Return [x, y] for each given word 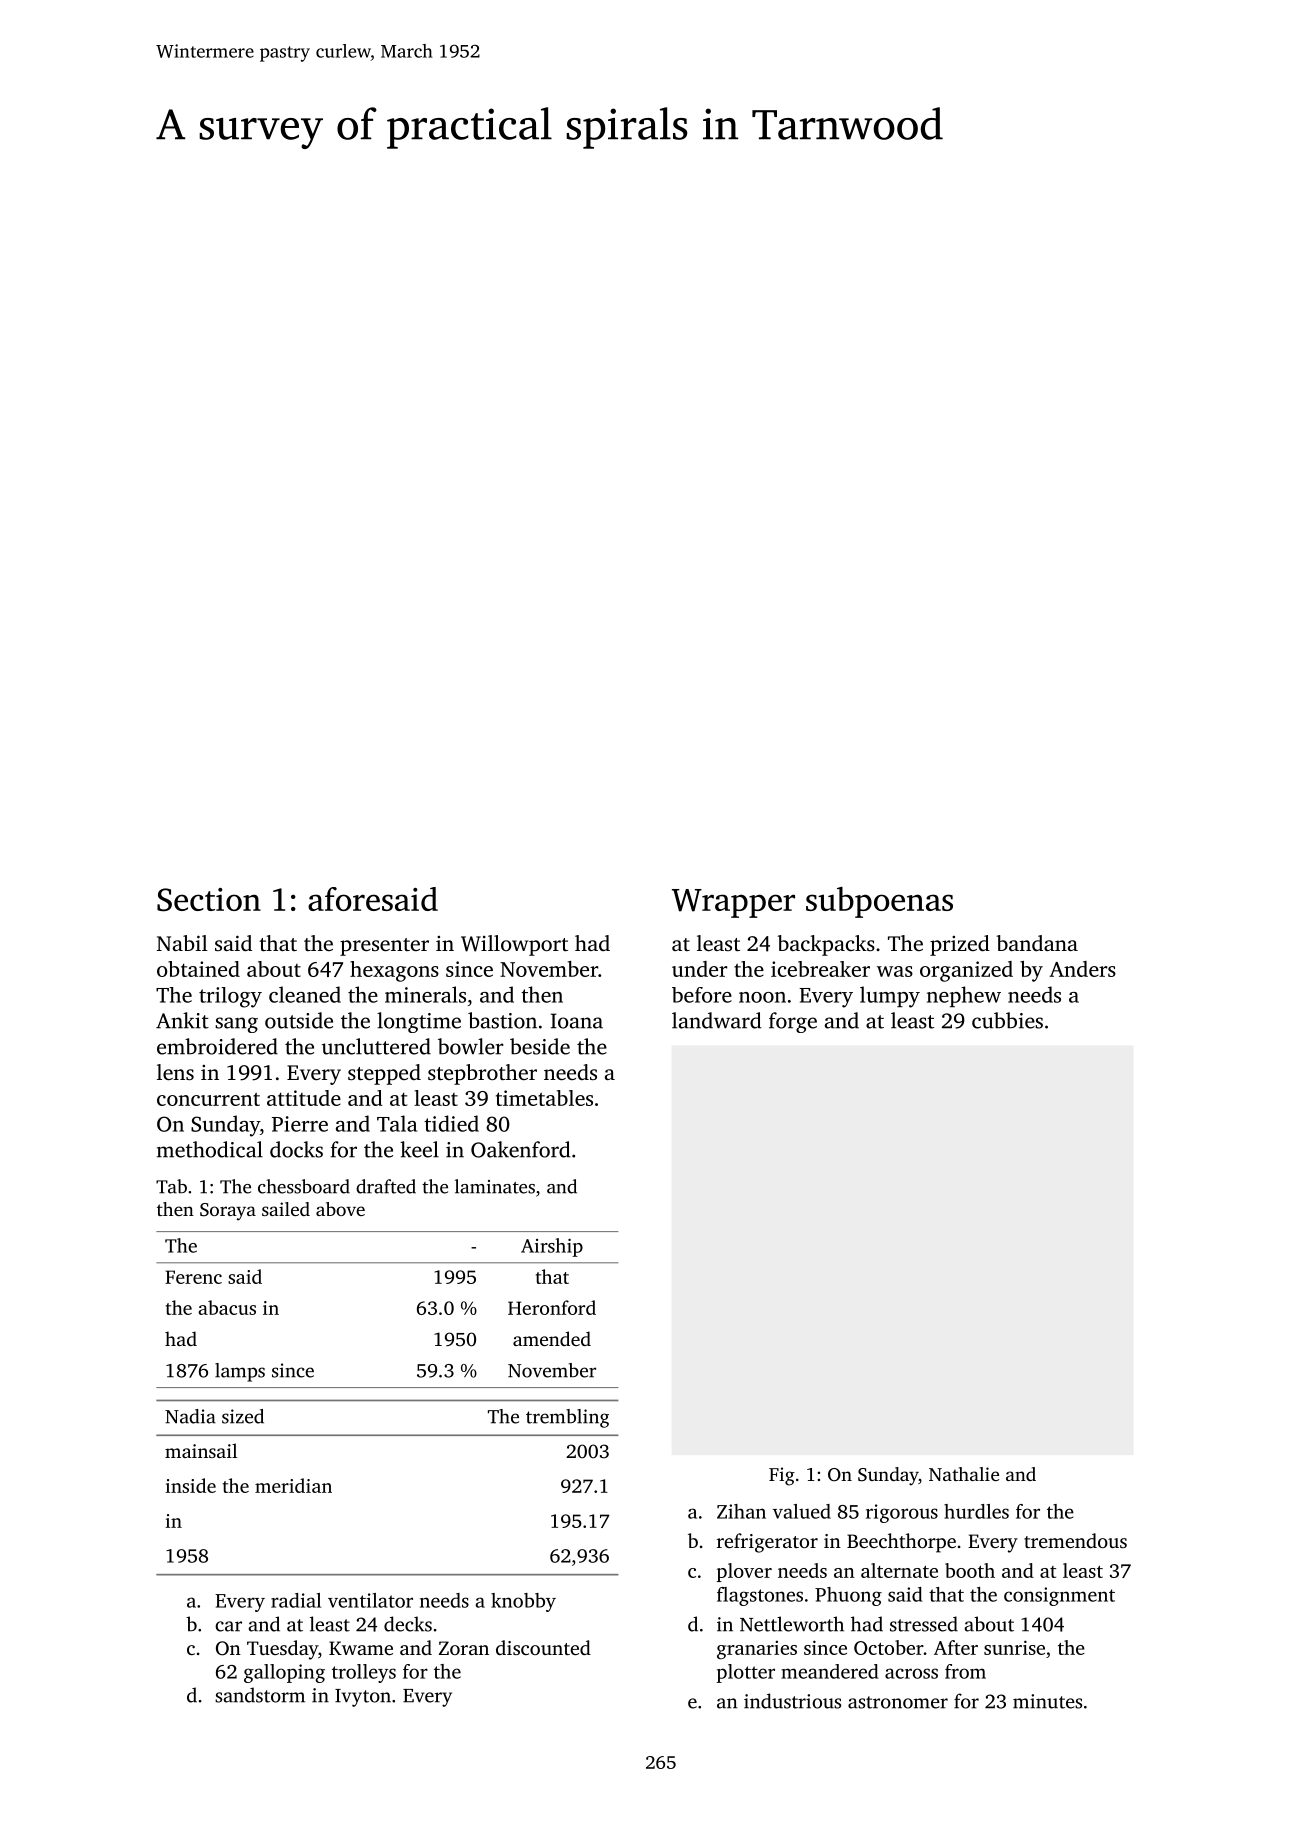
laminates [495, 1186]
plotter [745, 1673]
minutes [1047, 1701]
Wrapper [733, 903]
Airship [552, 1247]
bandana [1037, 943]
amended [552, 1338]
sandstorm [260, 1695]
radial [296, 1600]
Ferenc [193, 1277]
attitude [304, 1098]
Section [209, 900]
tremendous [1075, 1540]
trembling [567, 1418]
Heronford [552, 1307]
